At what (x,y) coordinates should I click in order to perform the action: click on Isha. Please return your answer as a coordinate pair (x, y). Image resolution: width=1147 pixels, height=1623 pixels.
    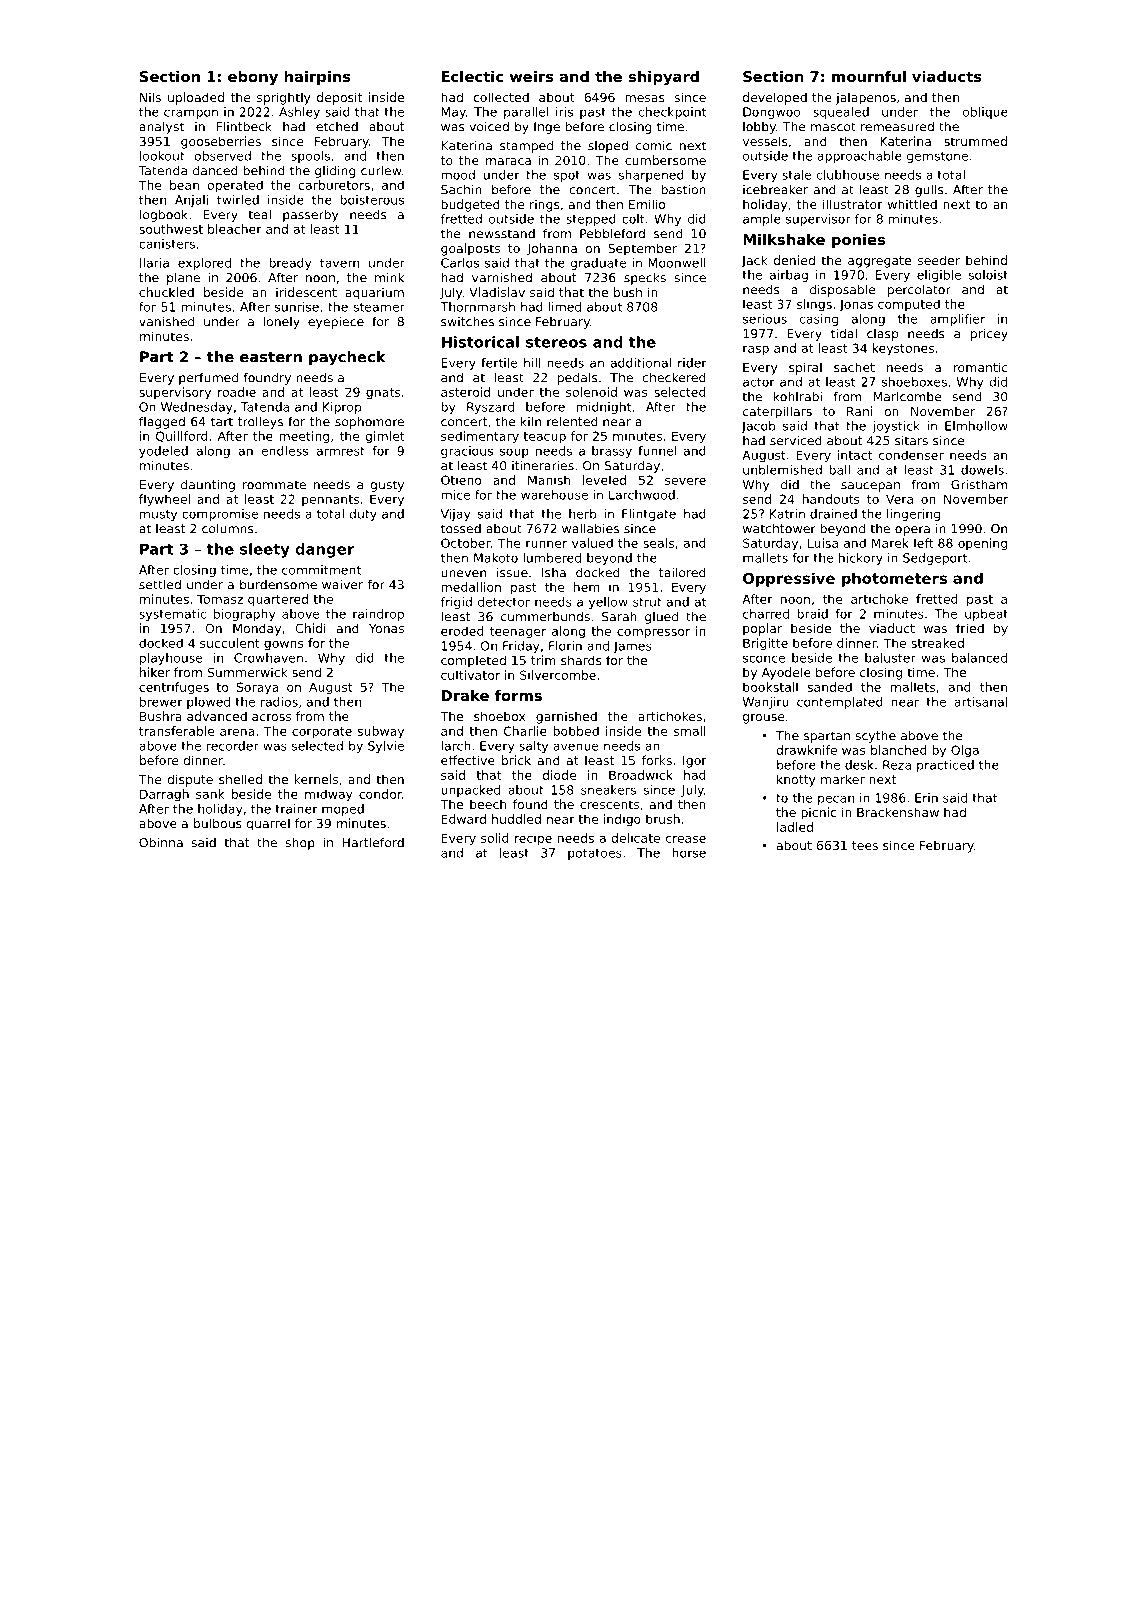
    Looking at the image, I should click on (554, 573).
